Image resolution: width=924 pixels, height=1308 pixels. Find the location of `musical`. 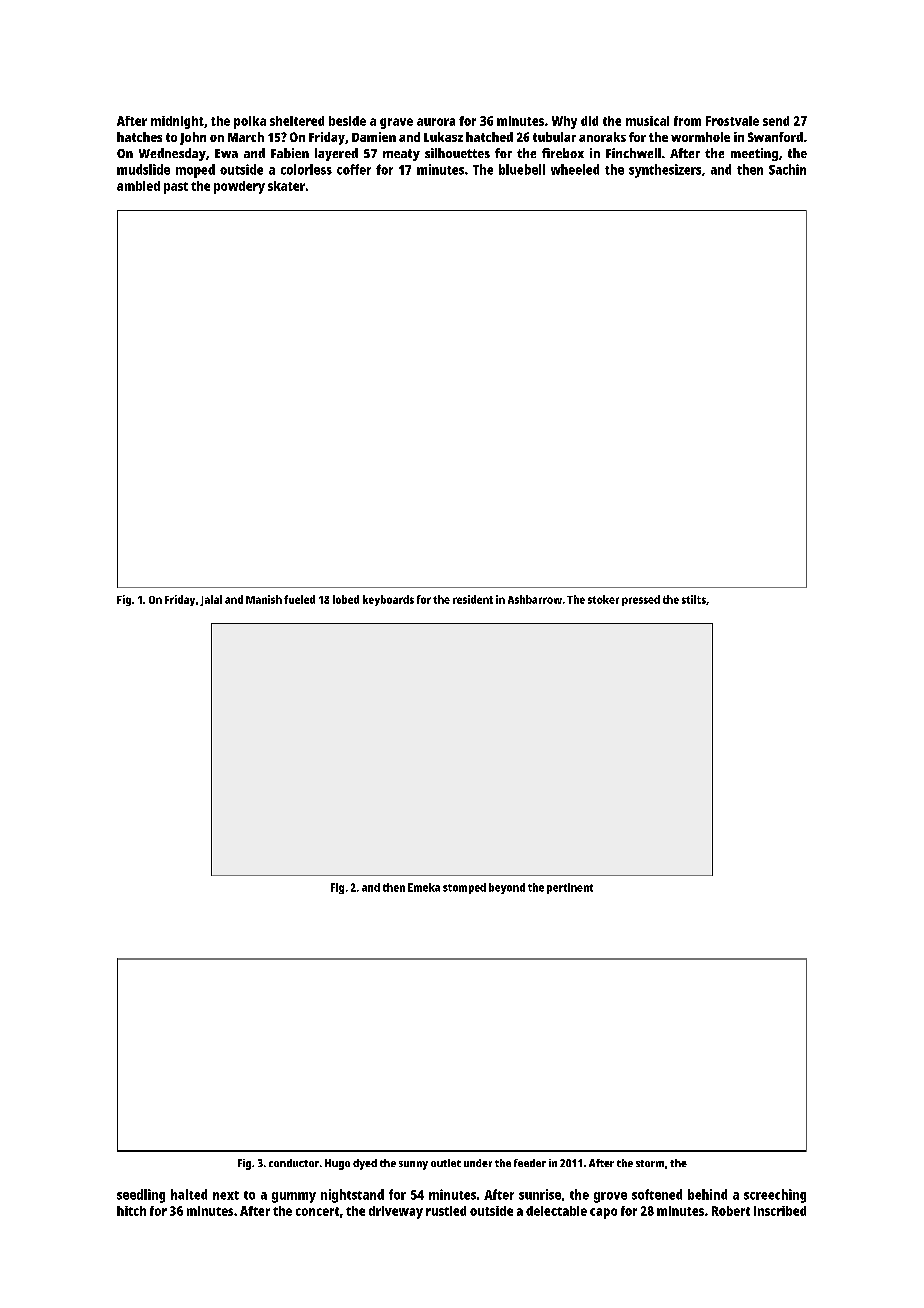

musical is located at coordinates (647, 121).
